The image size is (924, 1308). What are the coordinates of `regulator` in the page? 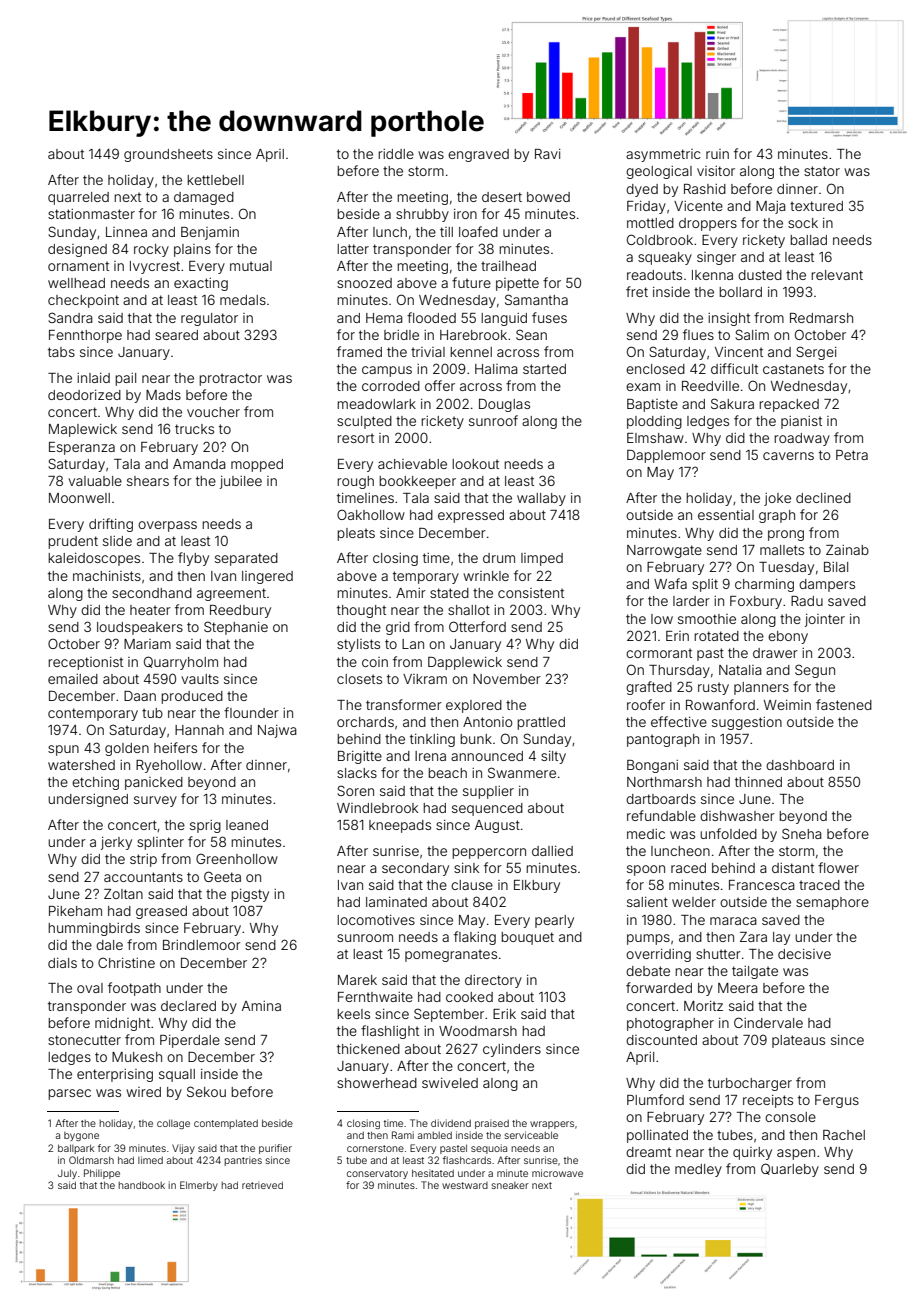 It's located at (209, 319).
